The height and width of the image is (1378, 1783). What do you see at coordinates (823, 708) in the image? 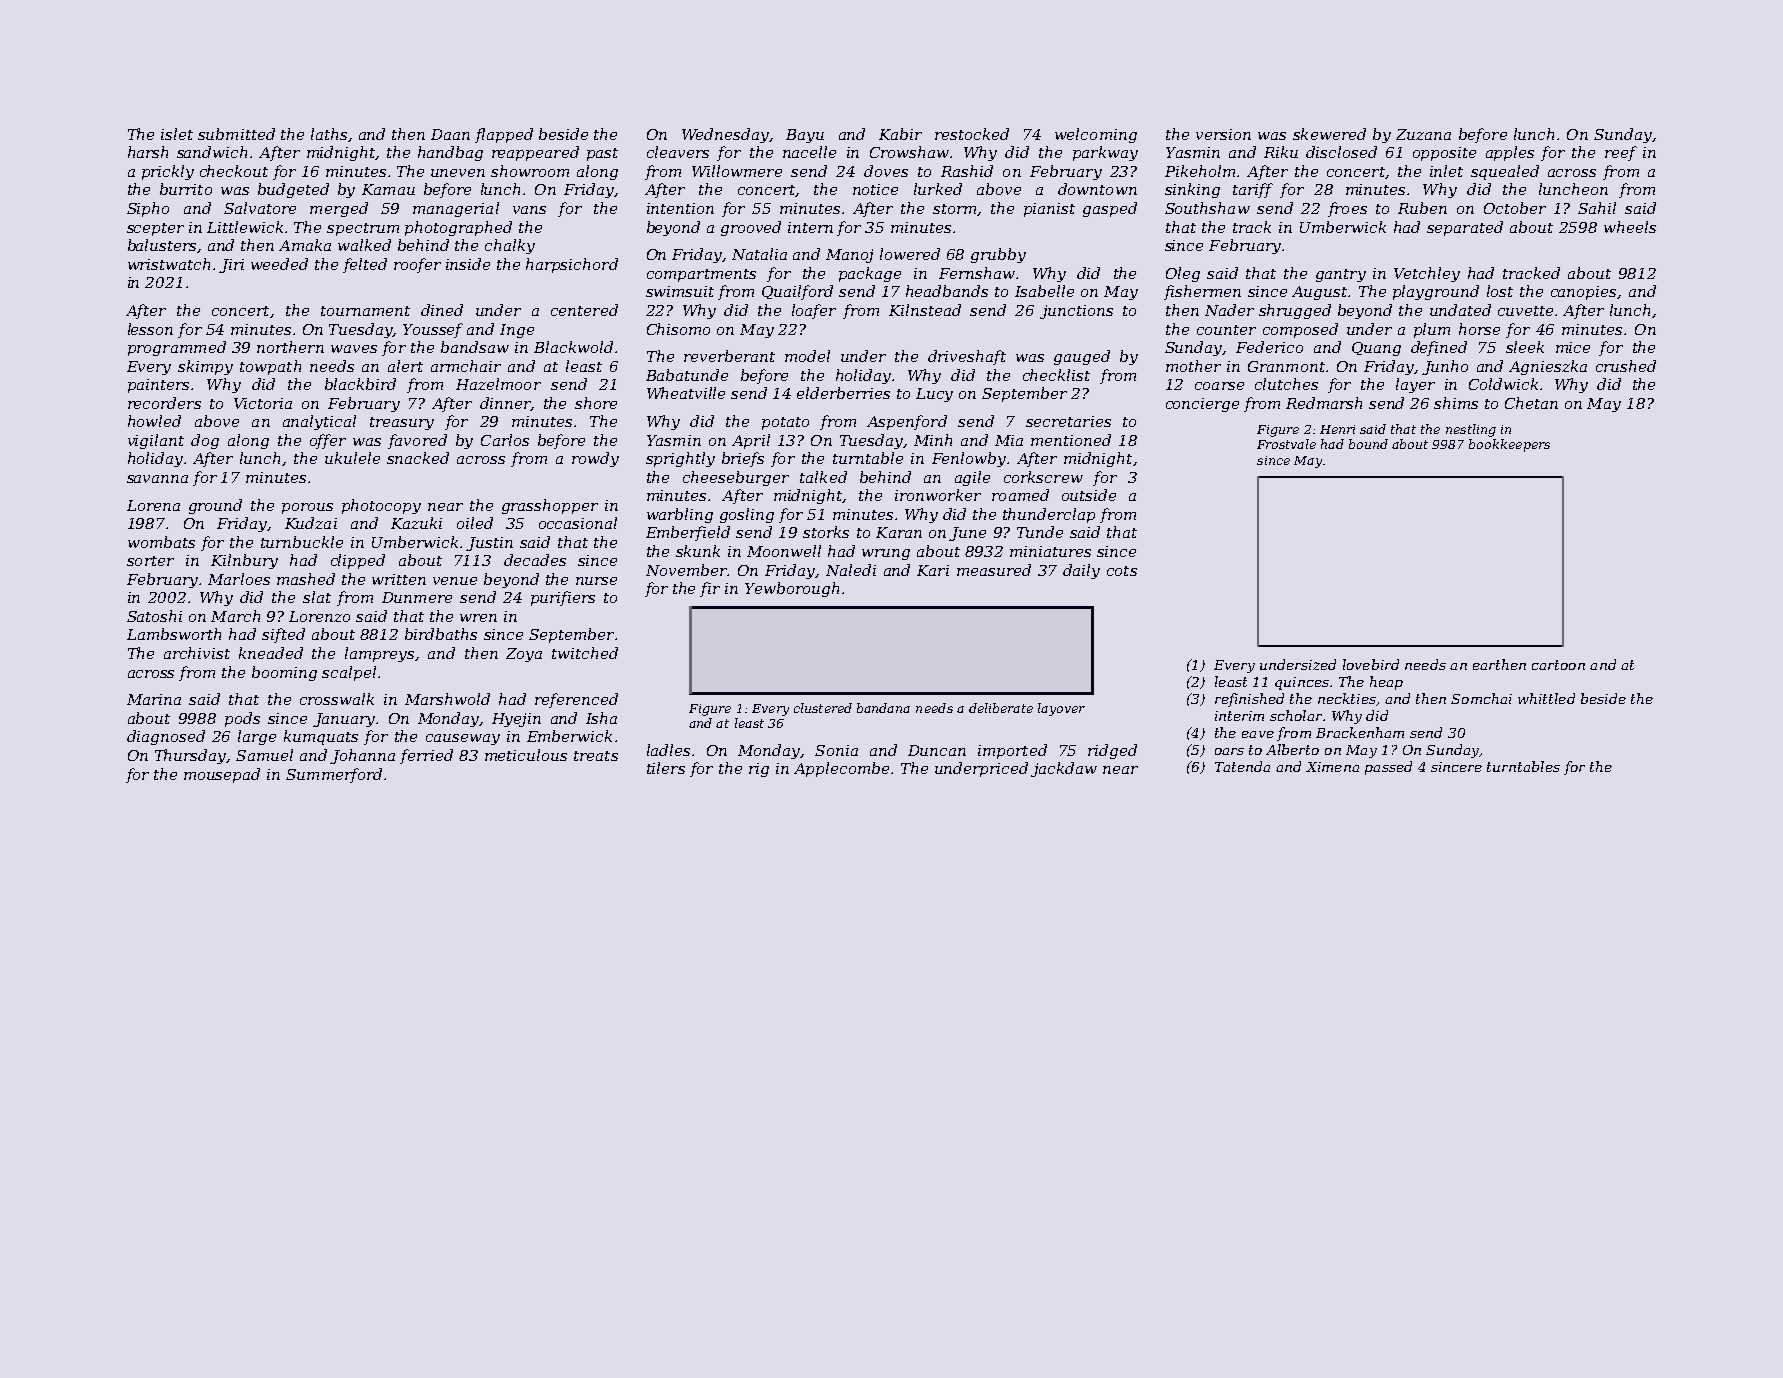
I see `clustered` at bounding box center [823, 708].
